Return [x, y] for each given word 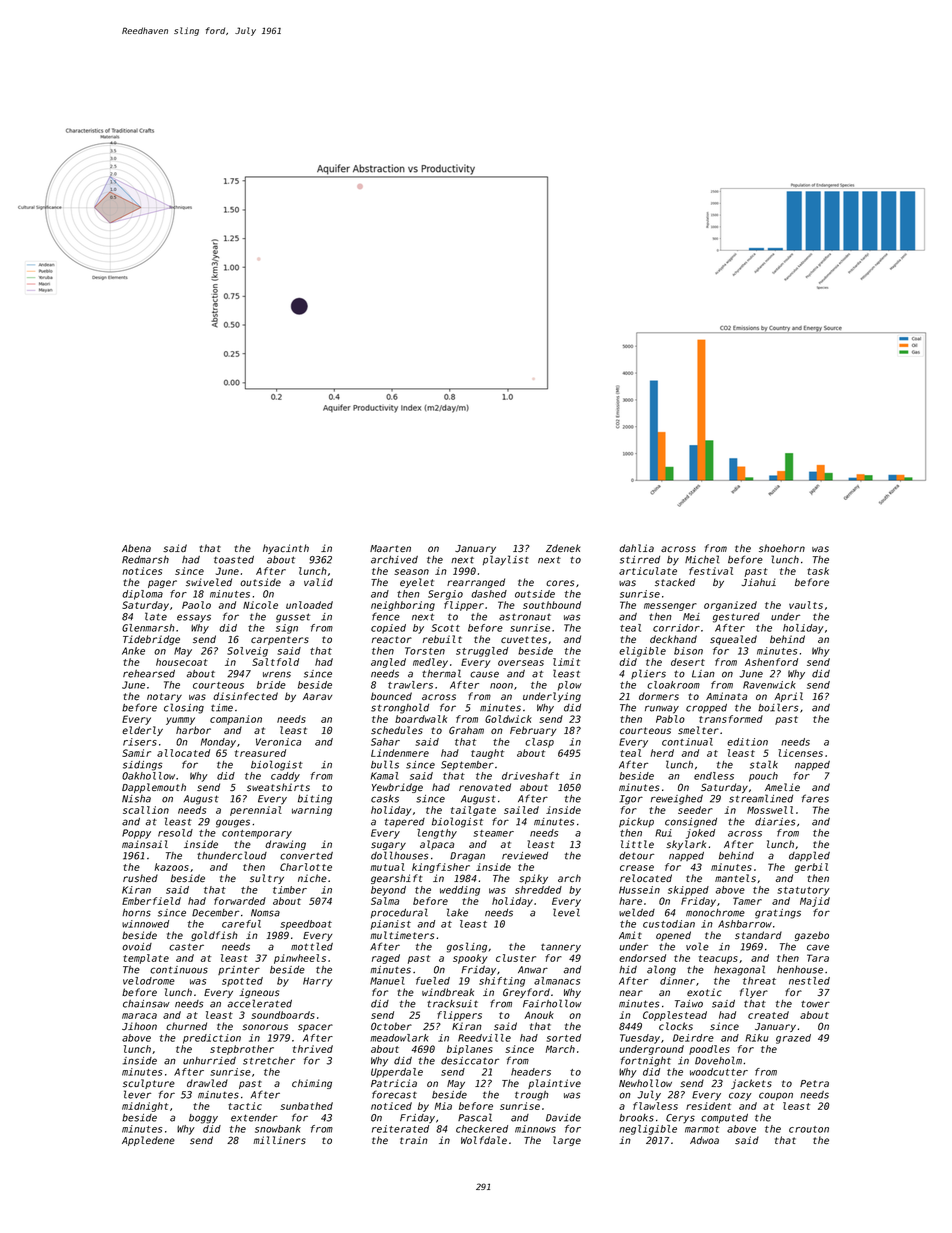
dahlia [636, 548]
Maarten [390, 549]
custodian [669, 924]
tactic [245, 1106]
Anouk [539, 1015]
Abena [136, 548]
